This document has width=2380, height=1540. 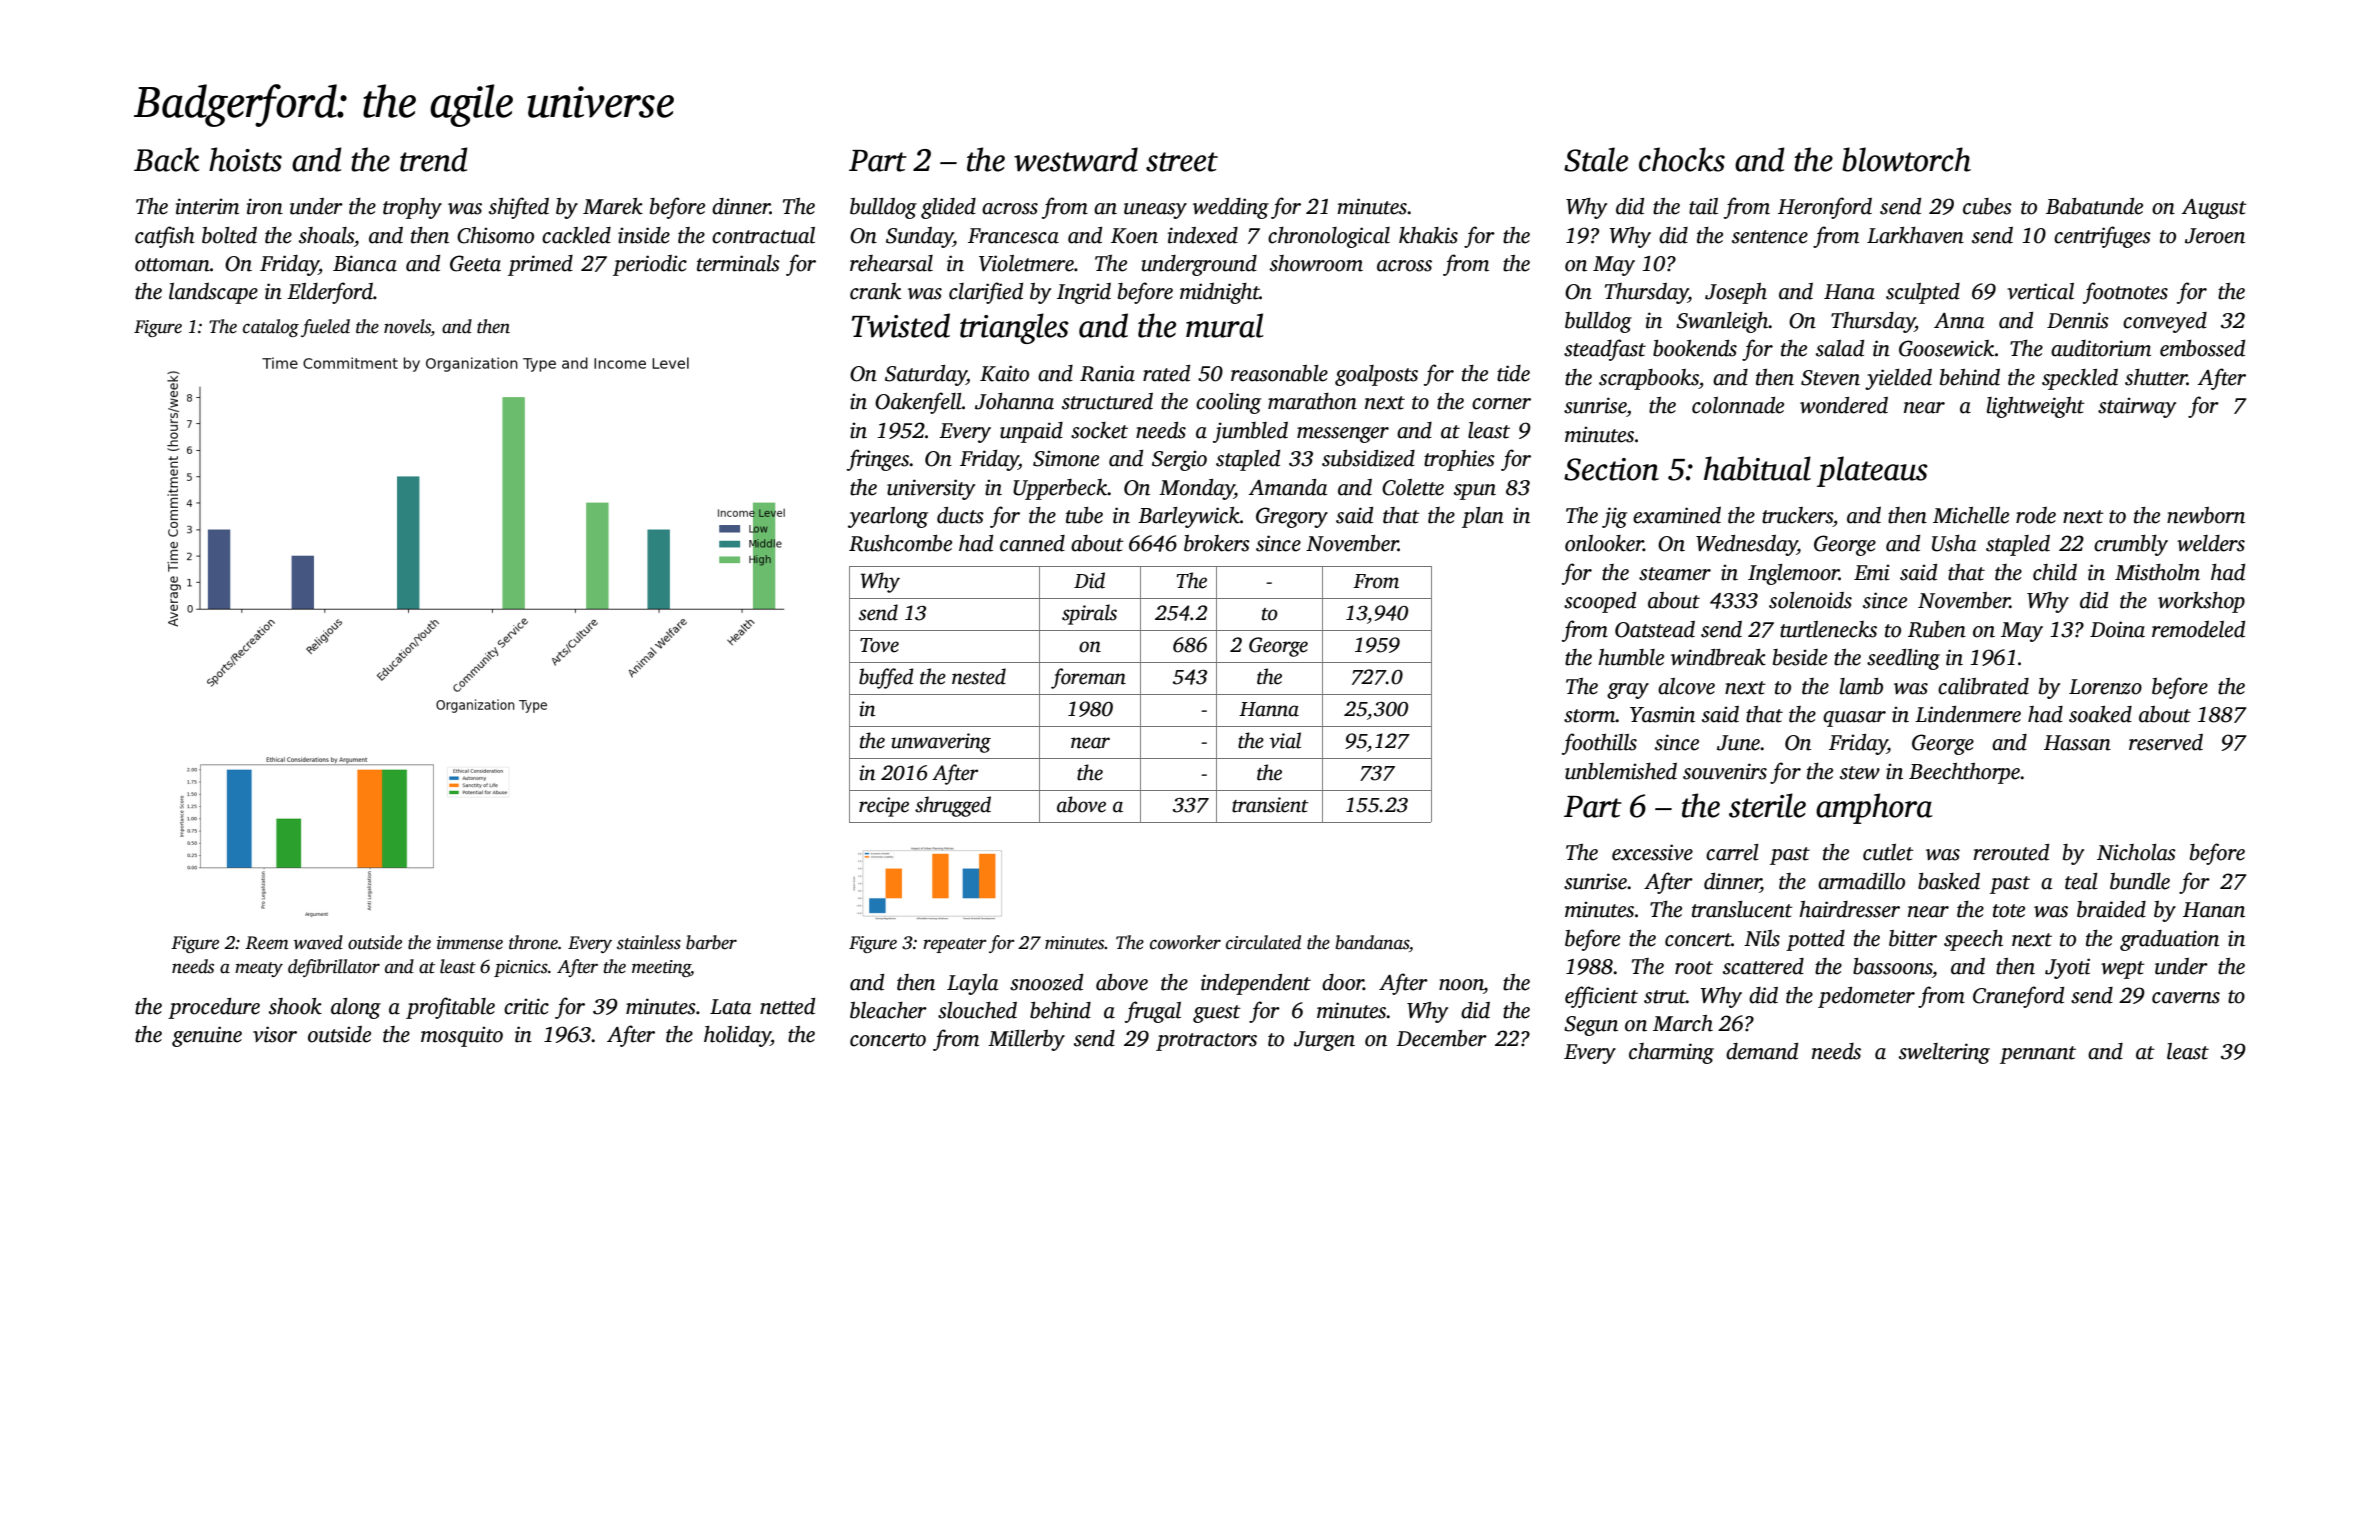 What do you see at coordinates (1329, 237) in the document?
I see `chronological` at bounding box center [1329, 237].
